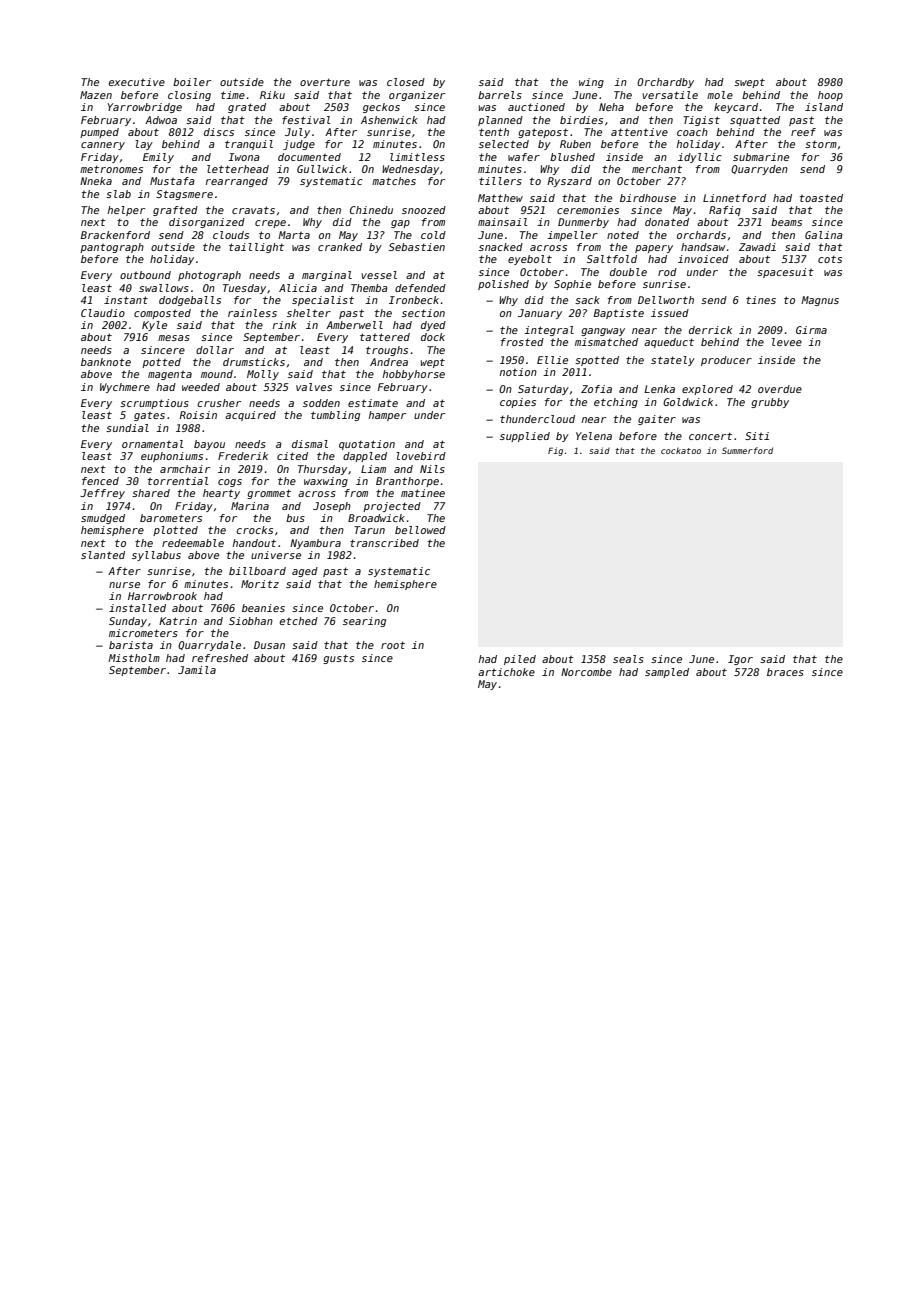  Describe the element at coordinates (389, 120) in the screenshot. I see `Ashenwick` at that location.
